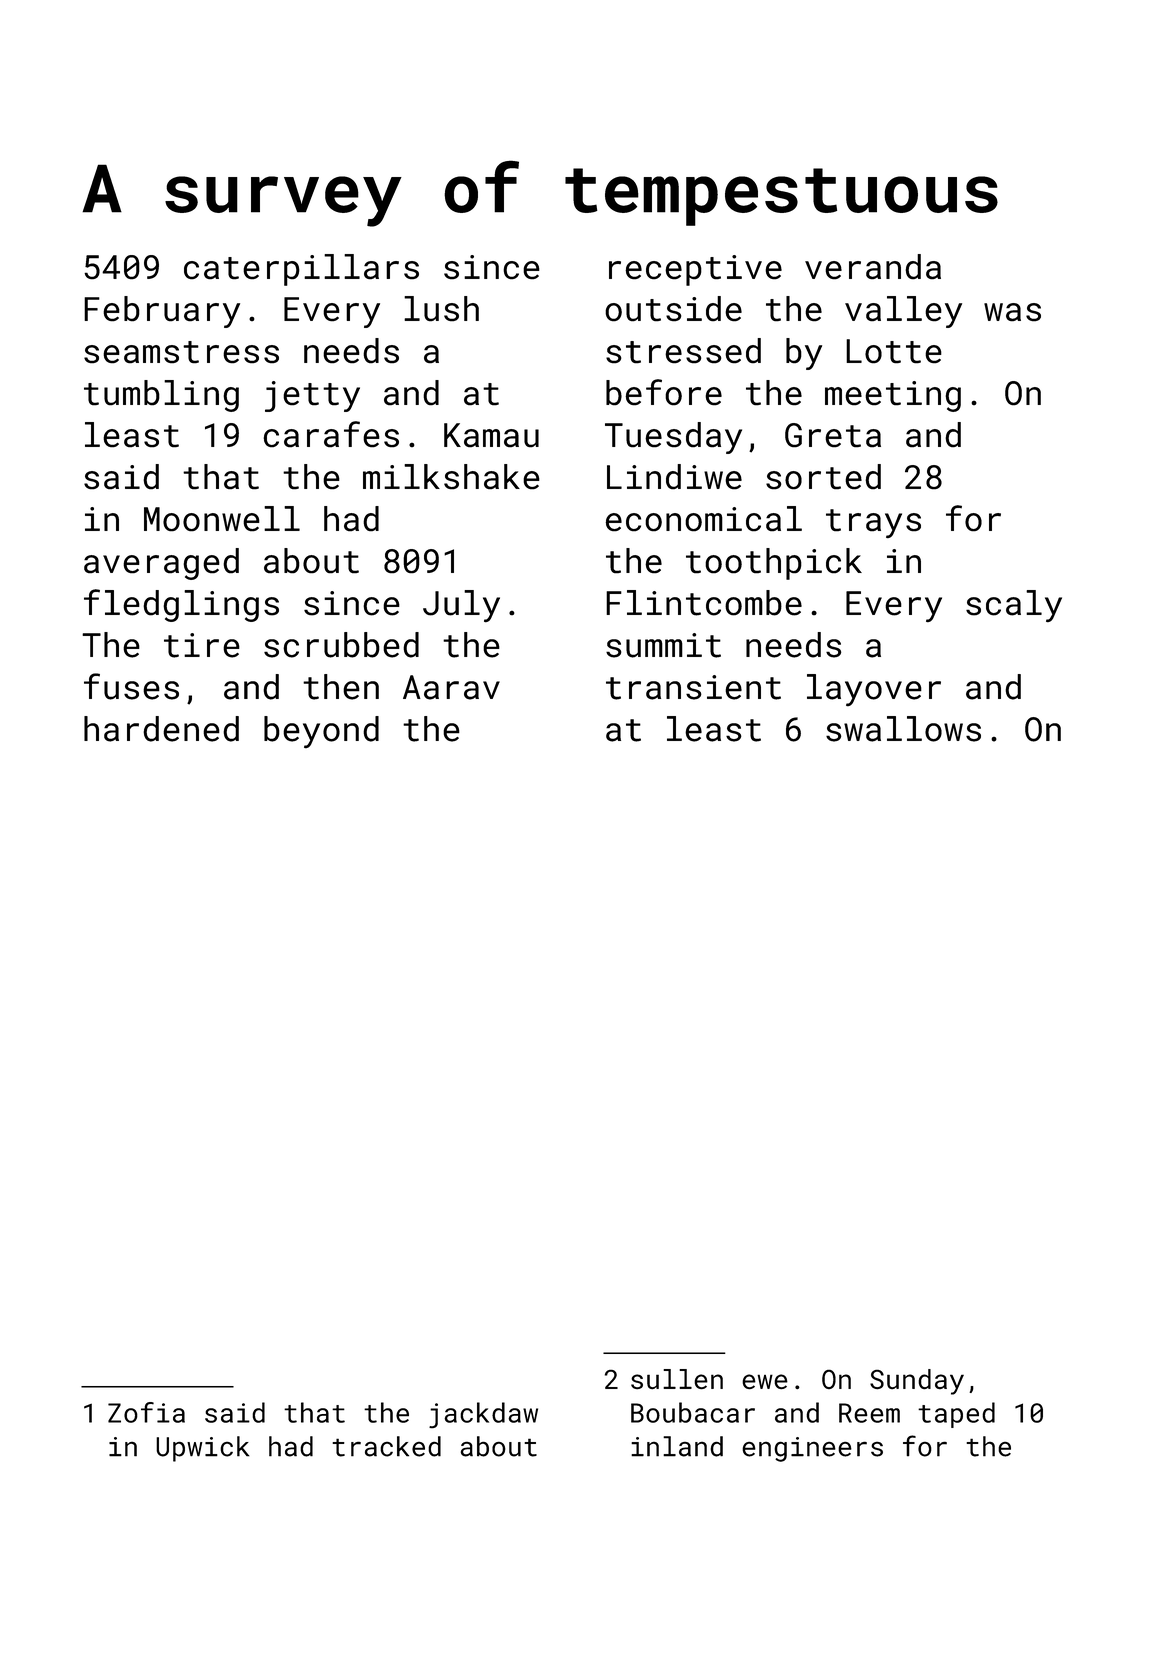 The width and height of the screenshot is (1165, 1654). What do you see at coordinates (1014, 606) in the screenshot?
I see `scaly` at bounding box center [1014, 606].
